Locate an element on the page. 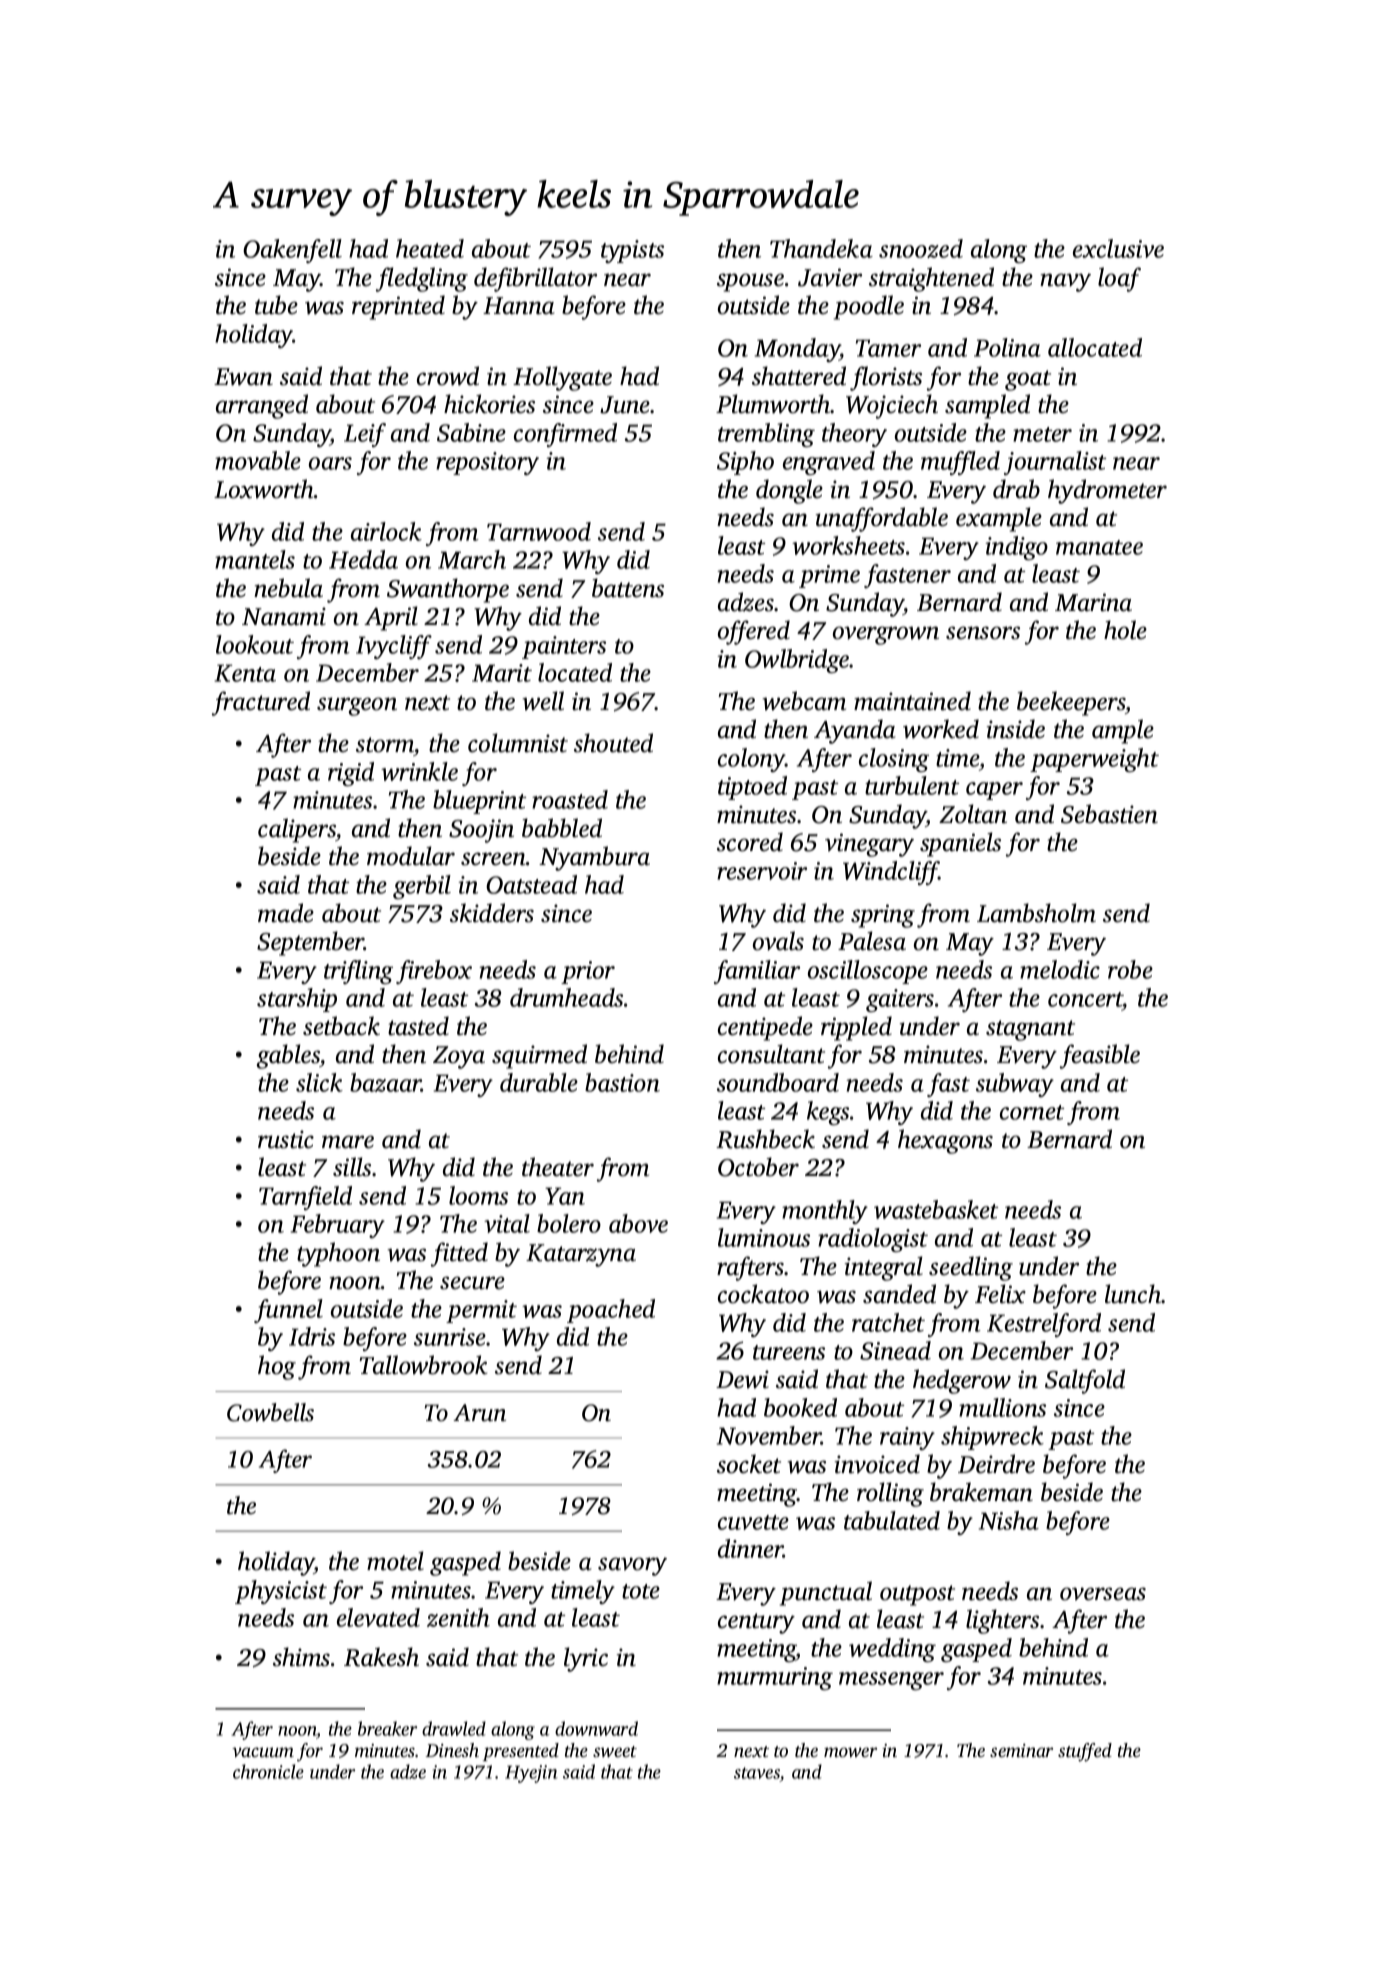 Image resolution: width=1386 pixels, height=1969 pixels. breaker is located at coordinates (387, 1728).
